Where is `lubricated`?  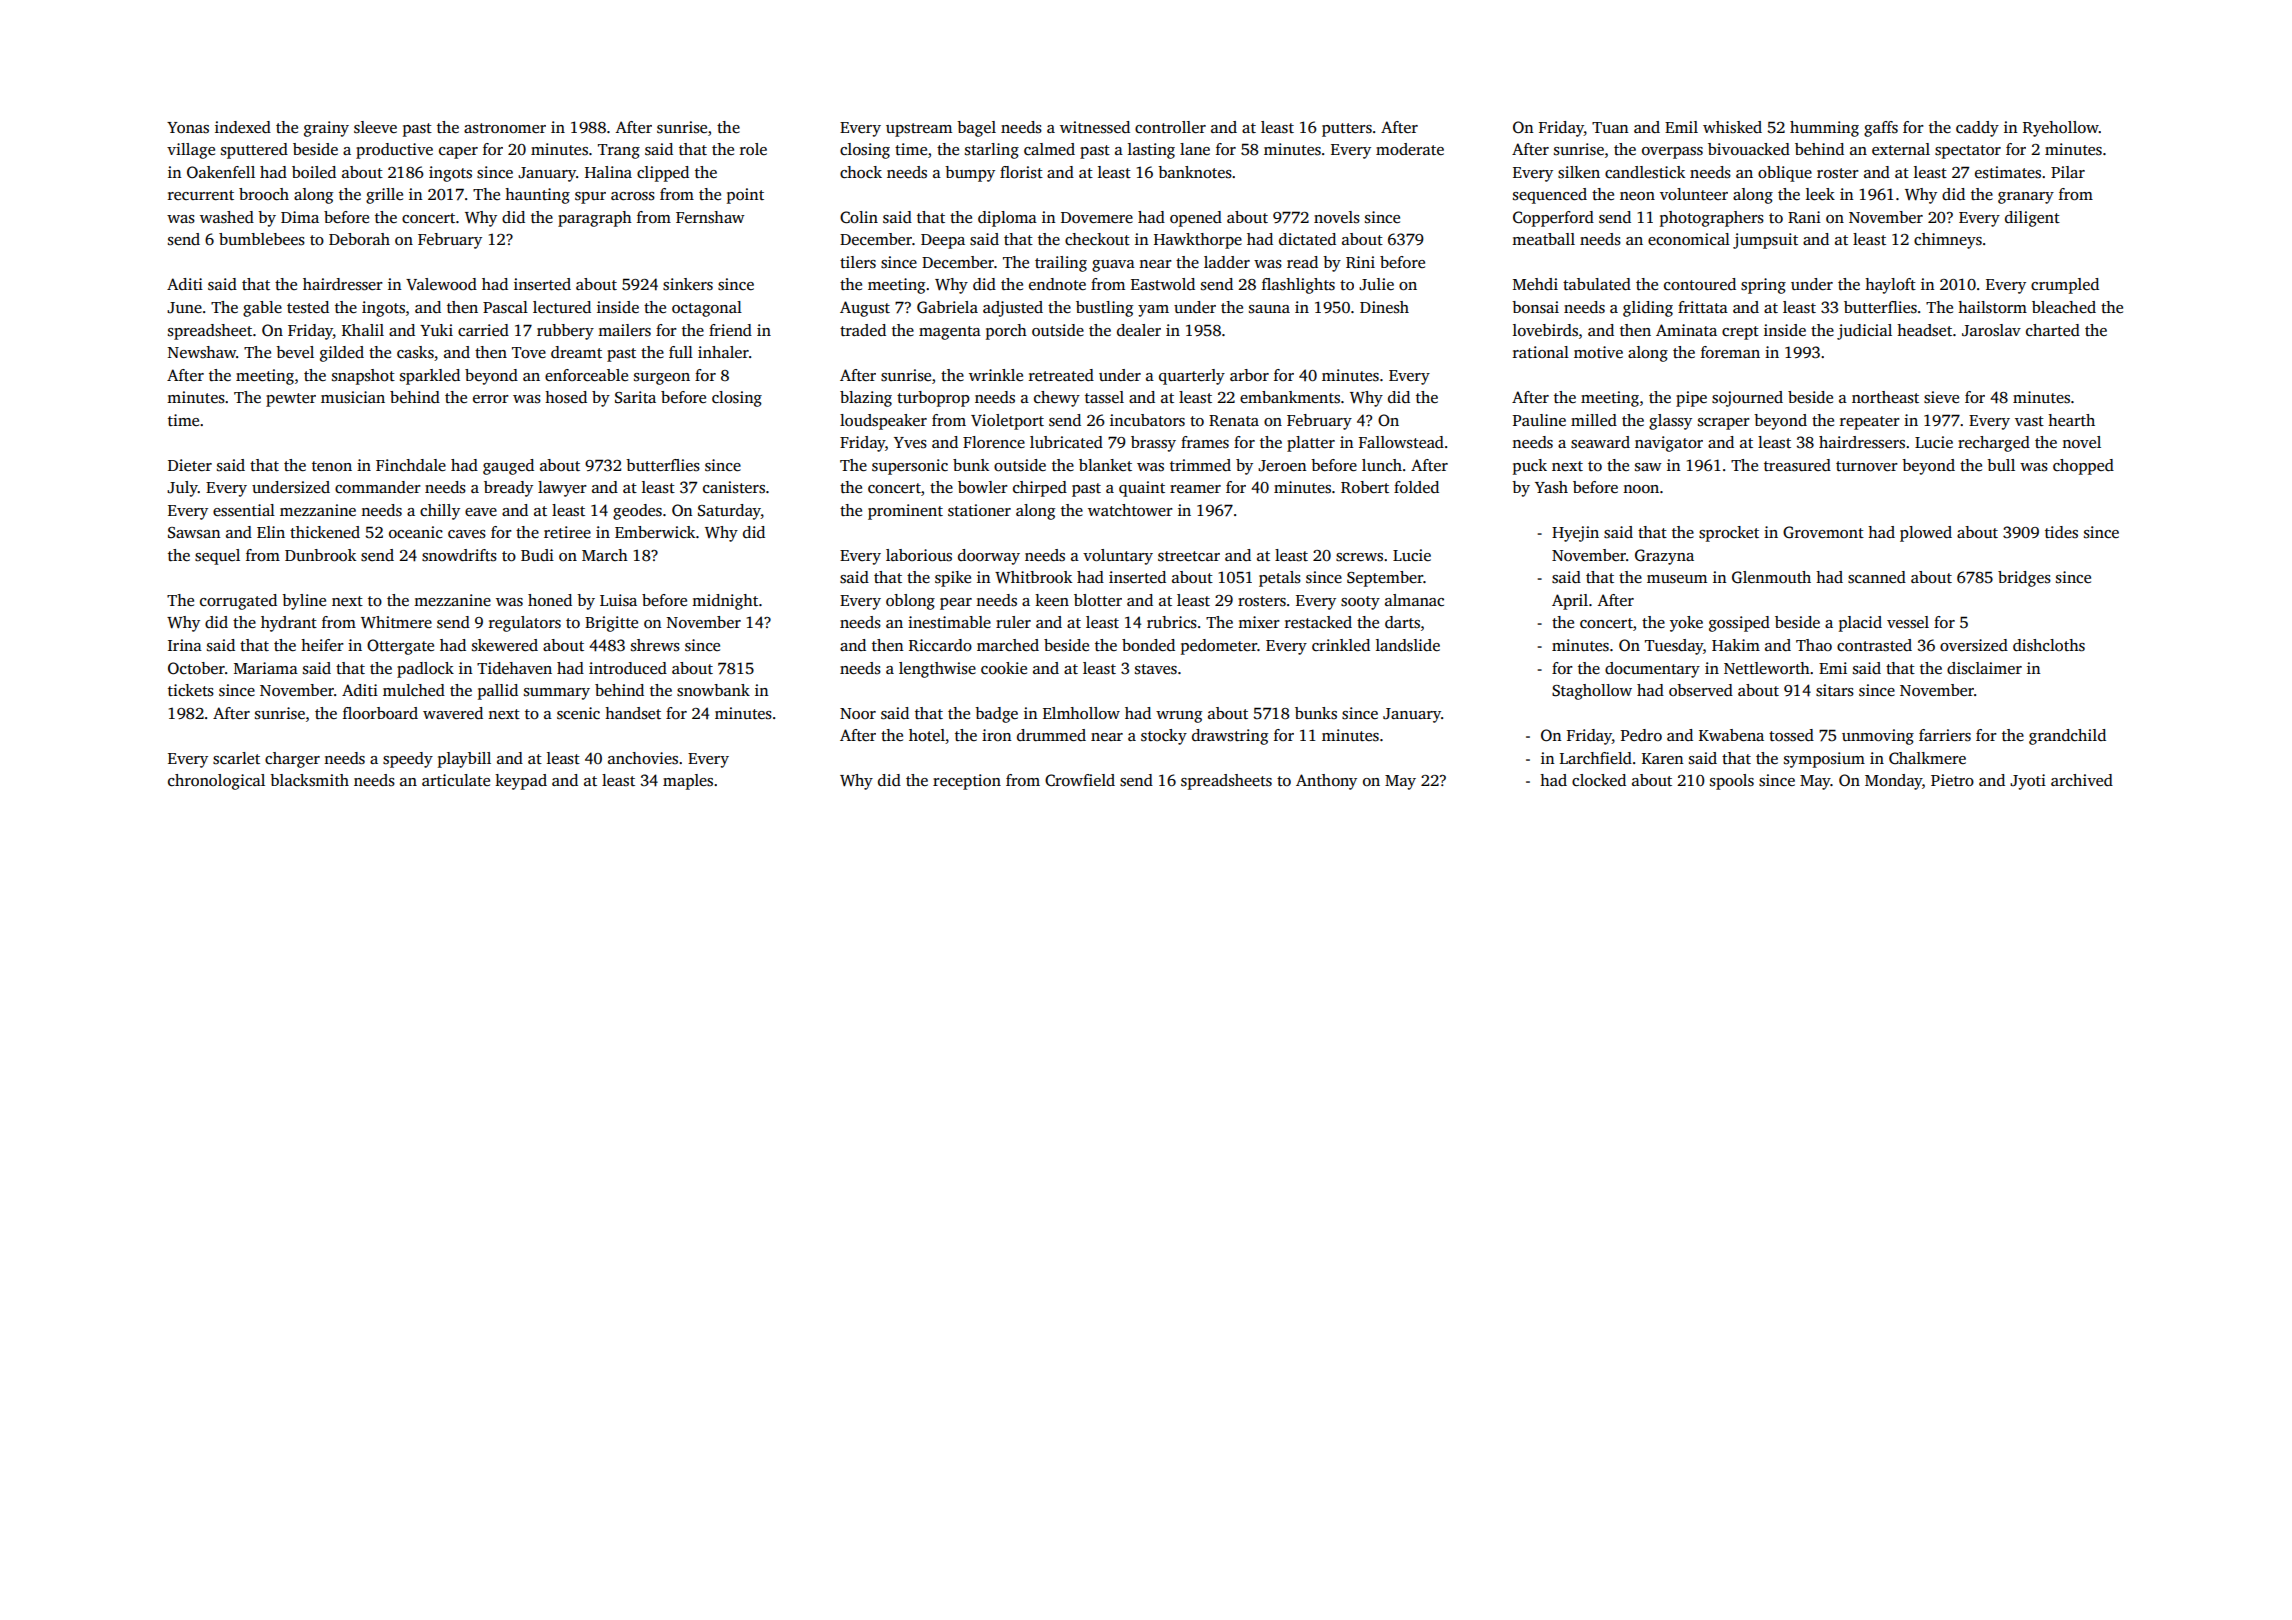 lubricated is located at coordinates (1066, 442).
